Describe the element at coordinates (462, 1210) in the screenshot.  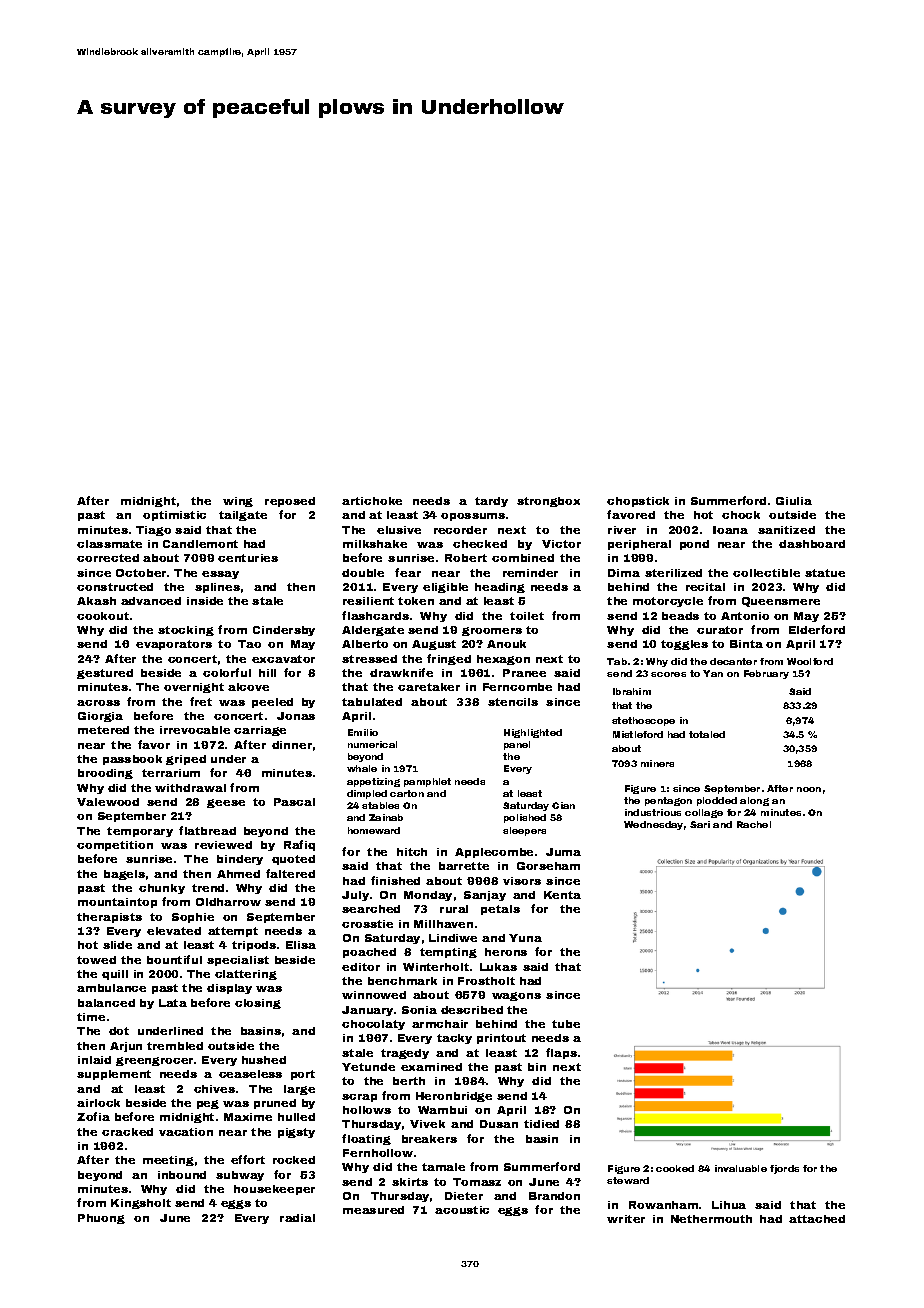
I see `acoustic` at that location.
